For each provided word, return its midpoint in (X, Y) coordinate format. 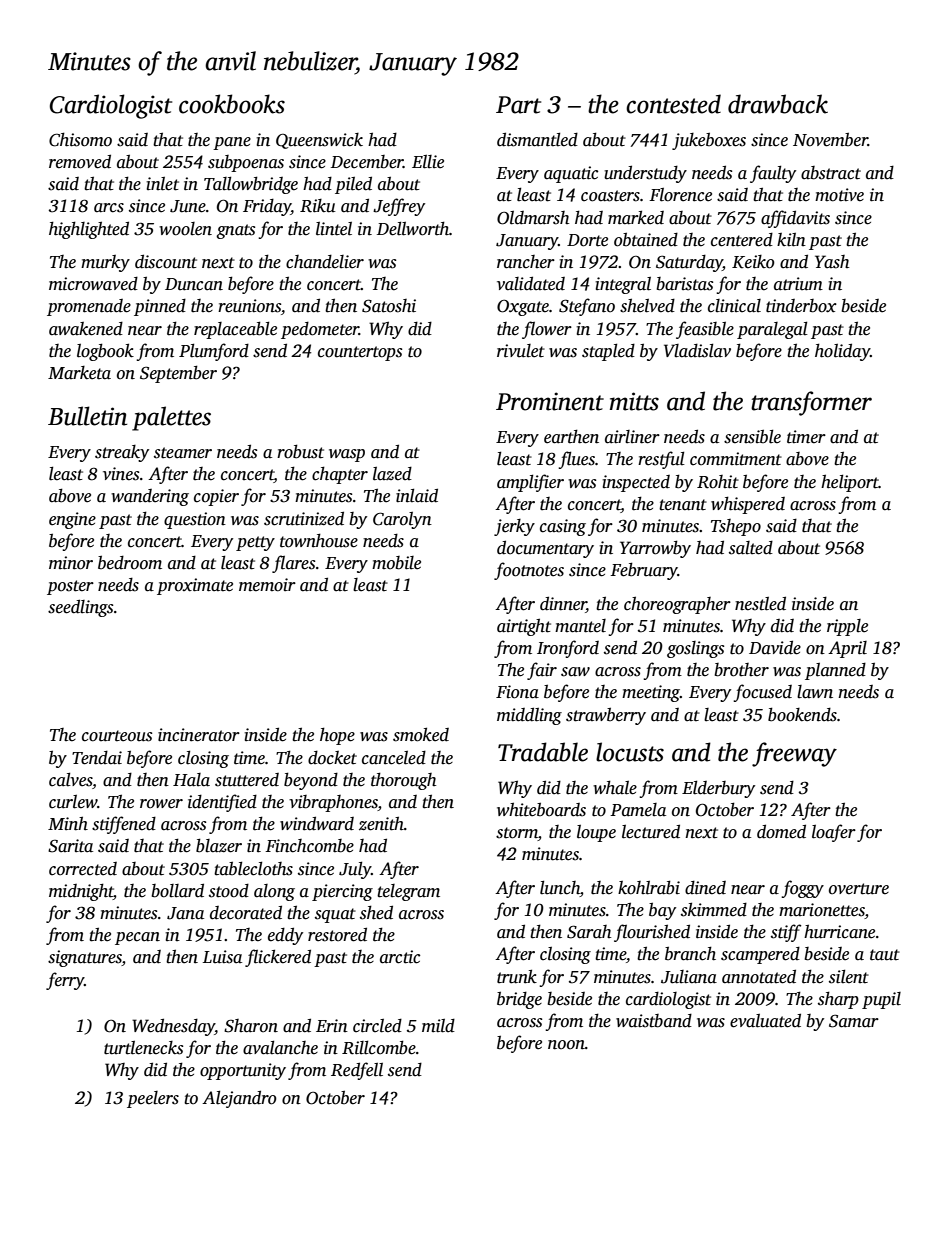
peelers (153, 1099)
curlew (73, 802)
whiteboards (541, 809)
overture (859, 889)
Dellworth (413, 228)
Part (518, 105)
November (830, 139)
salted (751, 548)
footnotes (529, 571)
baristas (684, 284)
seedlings (80, 608)
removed (80, 161)
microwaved (93, 284)
